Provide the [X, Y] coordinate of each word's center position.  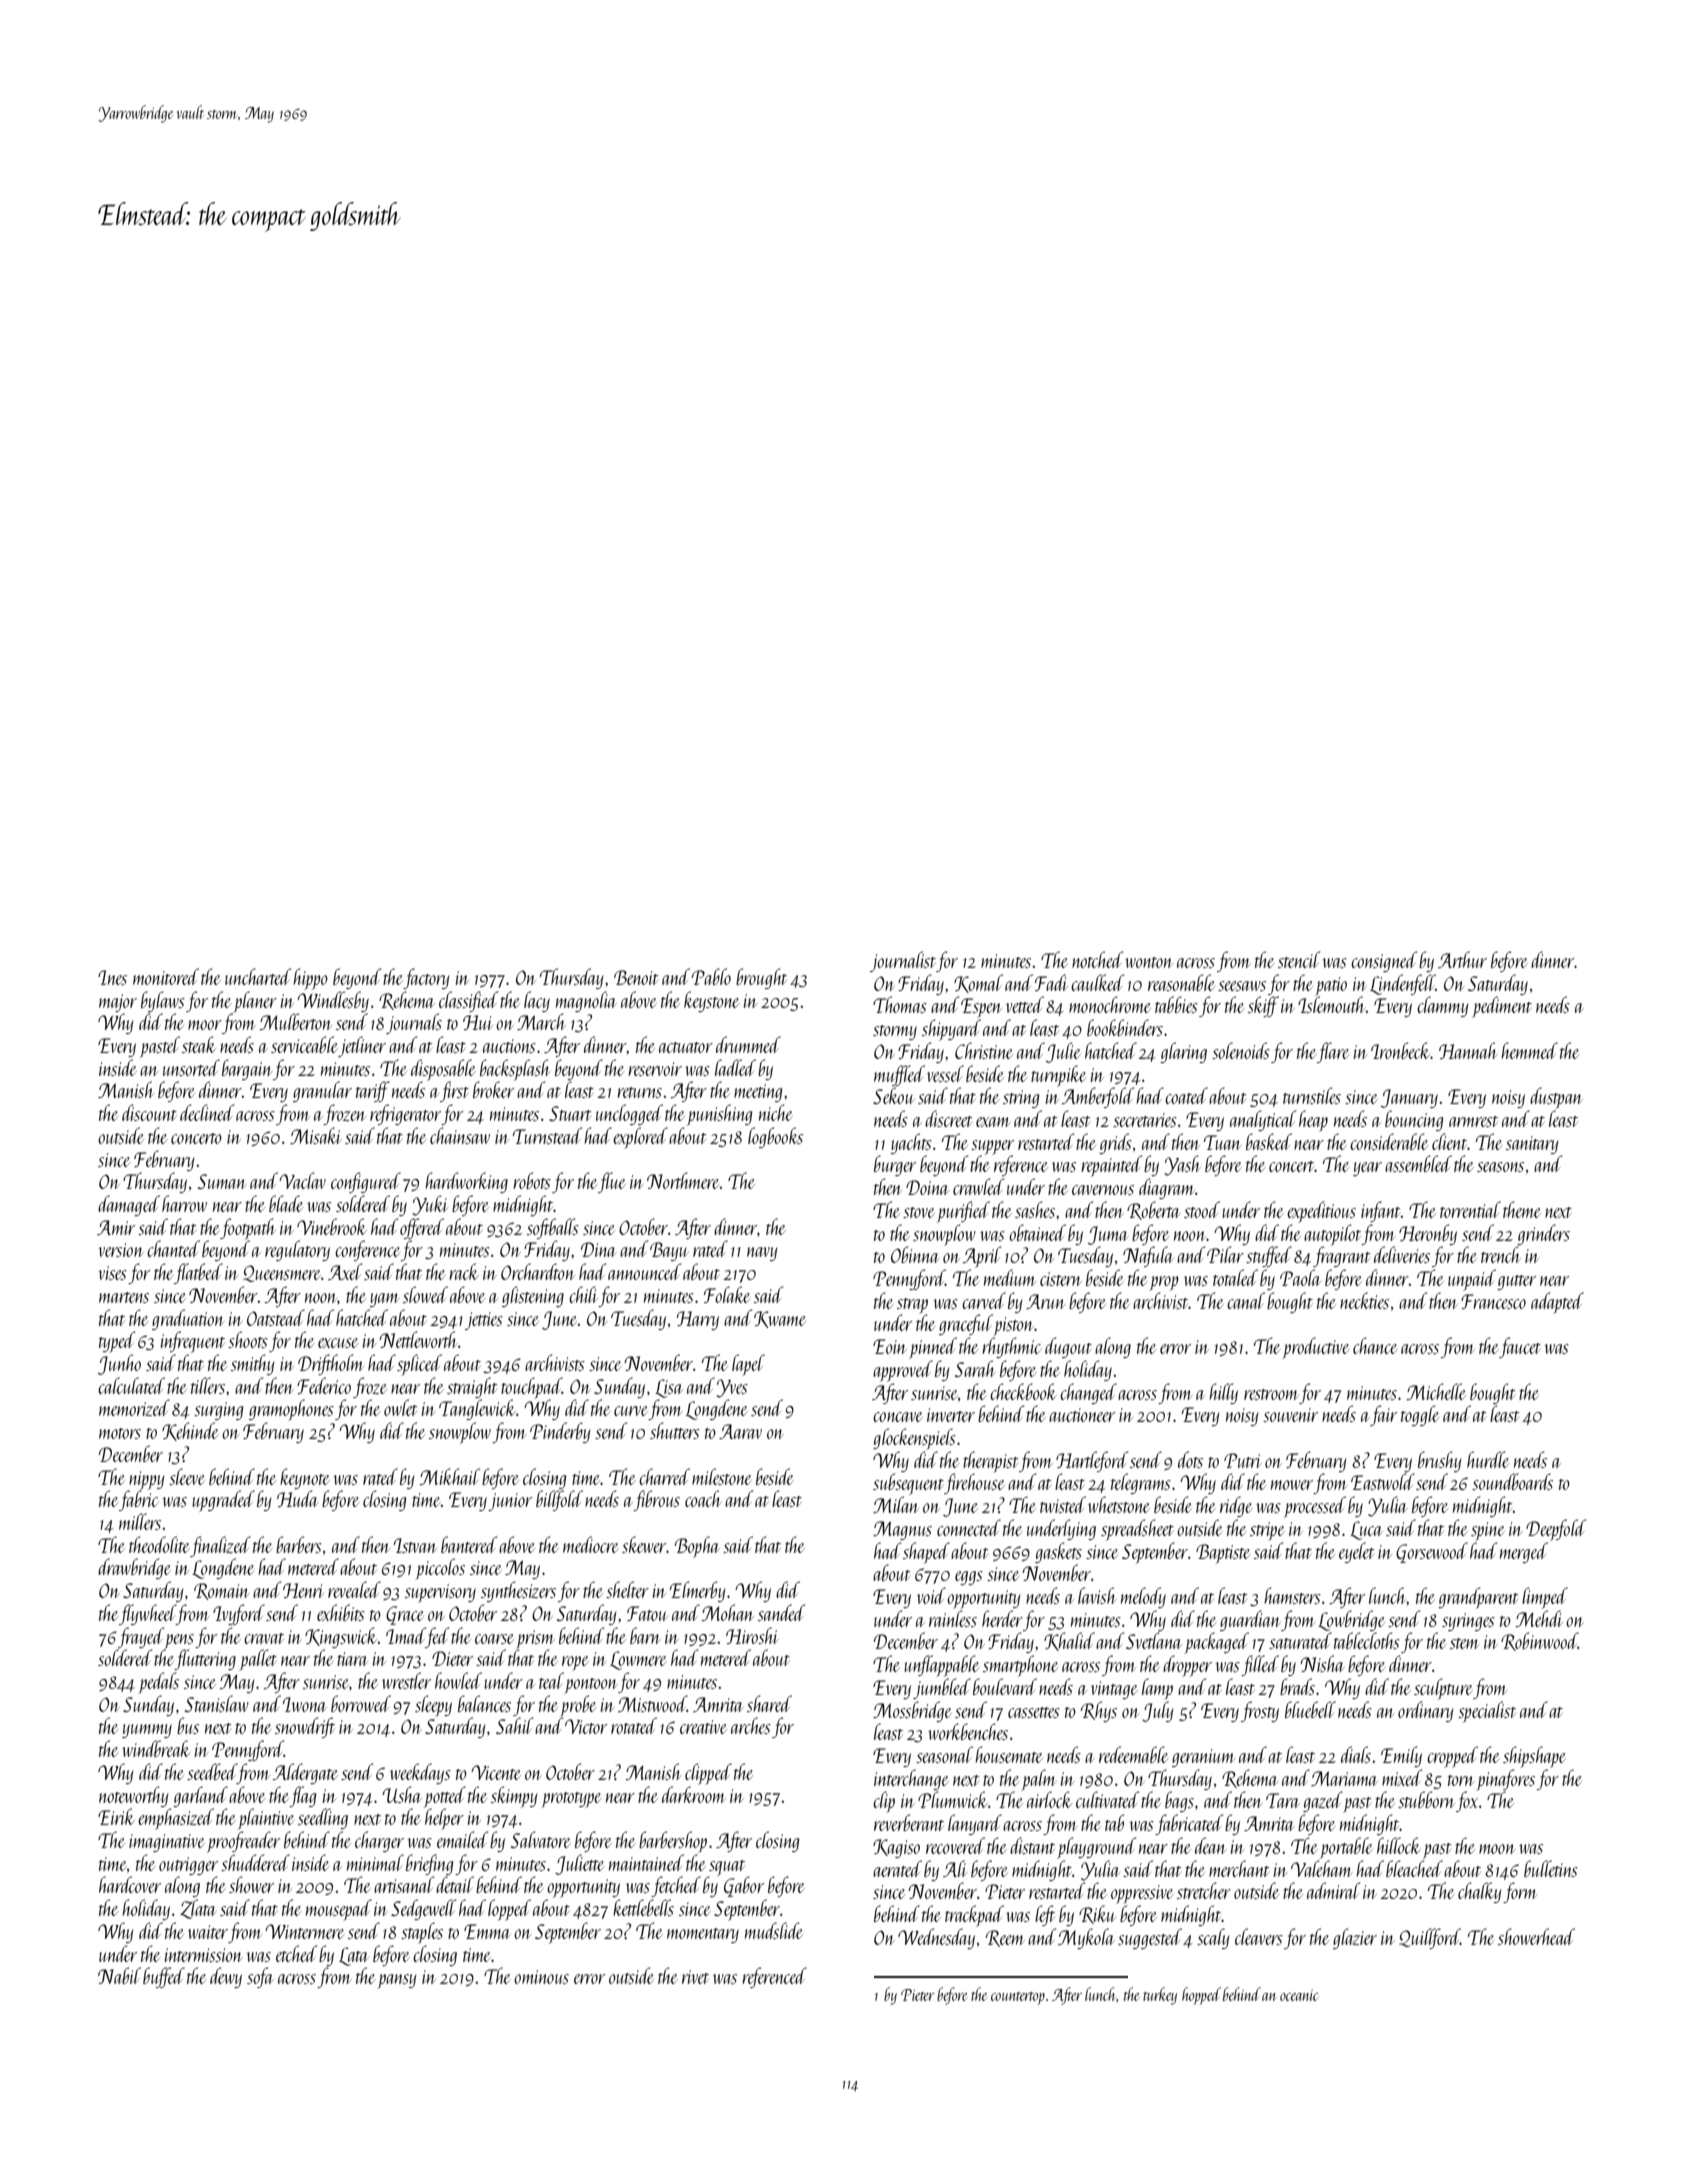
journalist [903, 961]
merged [1524, 1552]
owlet [400, 1407]
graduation [188, 1319]
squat [727, 1868]
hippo [310, 979]
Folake [727, 1294]
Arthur [1462, 959]
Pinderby [560, 1432]
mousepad [339, 1910]
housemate [1009, 1754]
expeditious [1321, 1212]
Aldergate [305, 1773]
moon [1497, 1849]
